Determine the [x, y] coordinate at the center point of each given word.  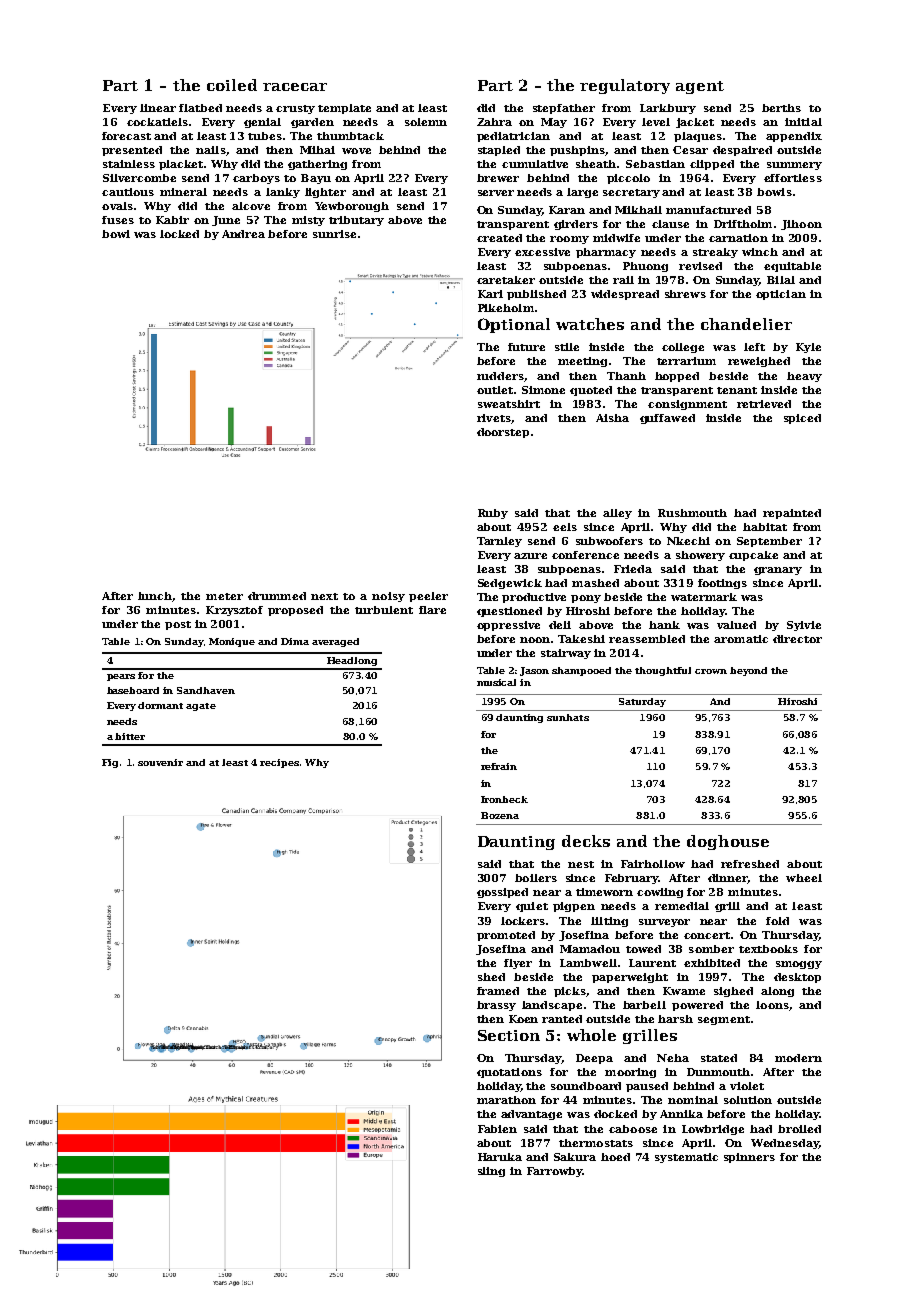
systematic [686, 1158]
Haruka [500, 1157]
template [344, 109]
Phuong [645, 267]
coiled [232, 85]
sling [491, 1172]
